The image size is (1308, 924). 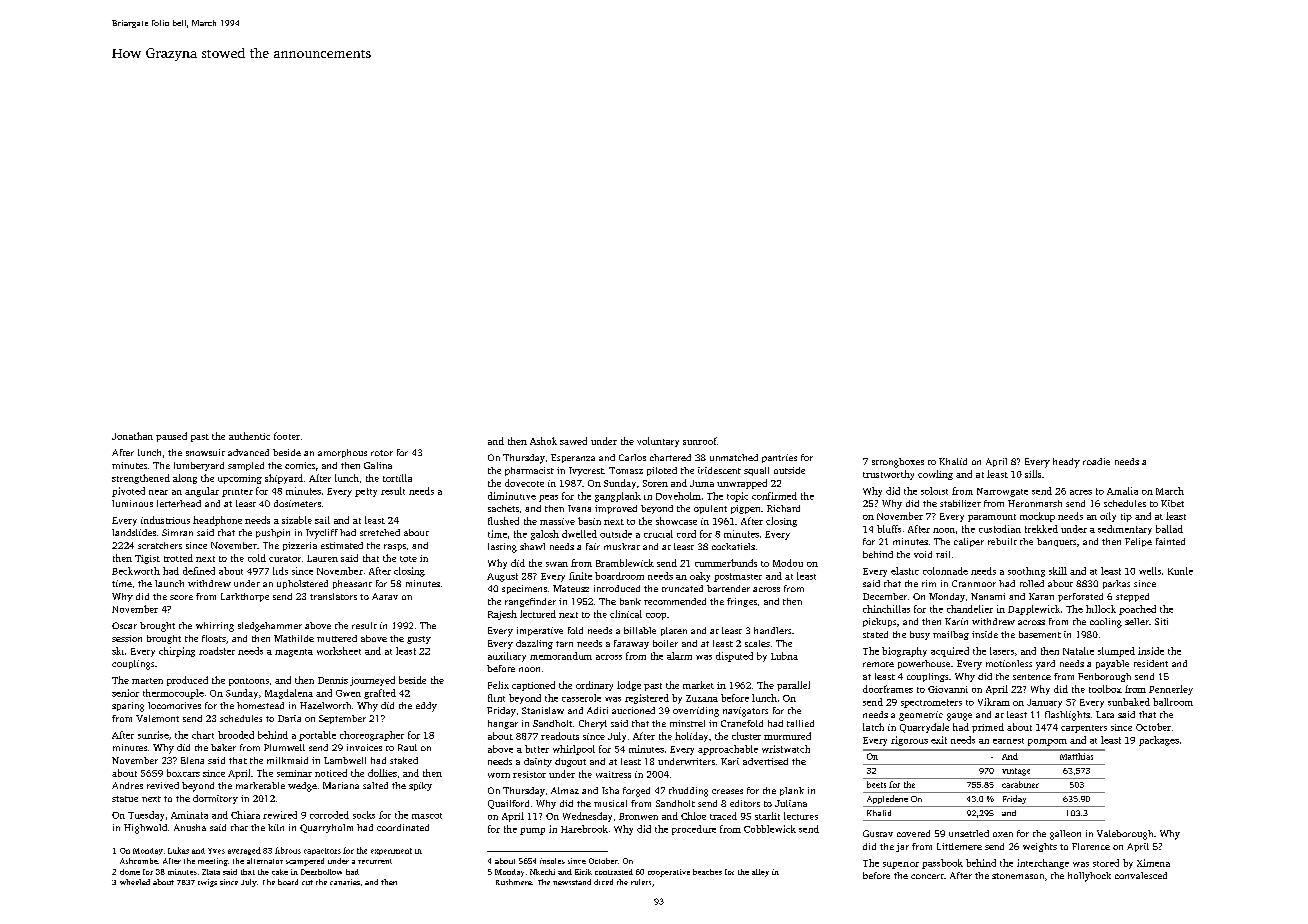 I want to click on along, so click(x=185, y=479).
